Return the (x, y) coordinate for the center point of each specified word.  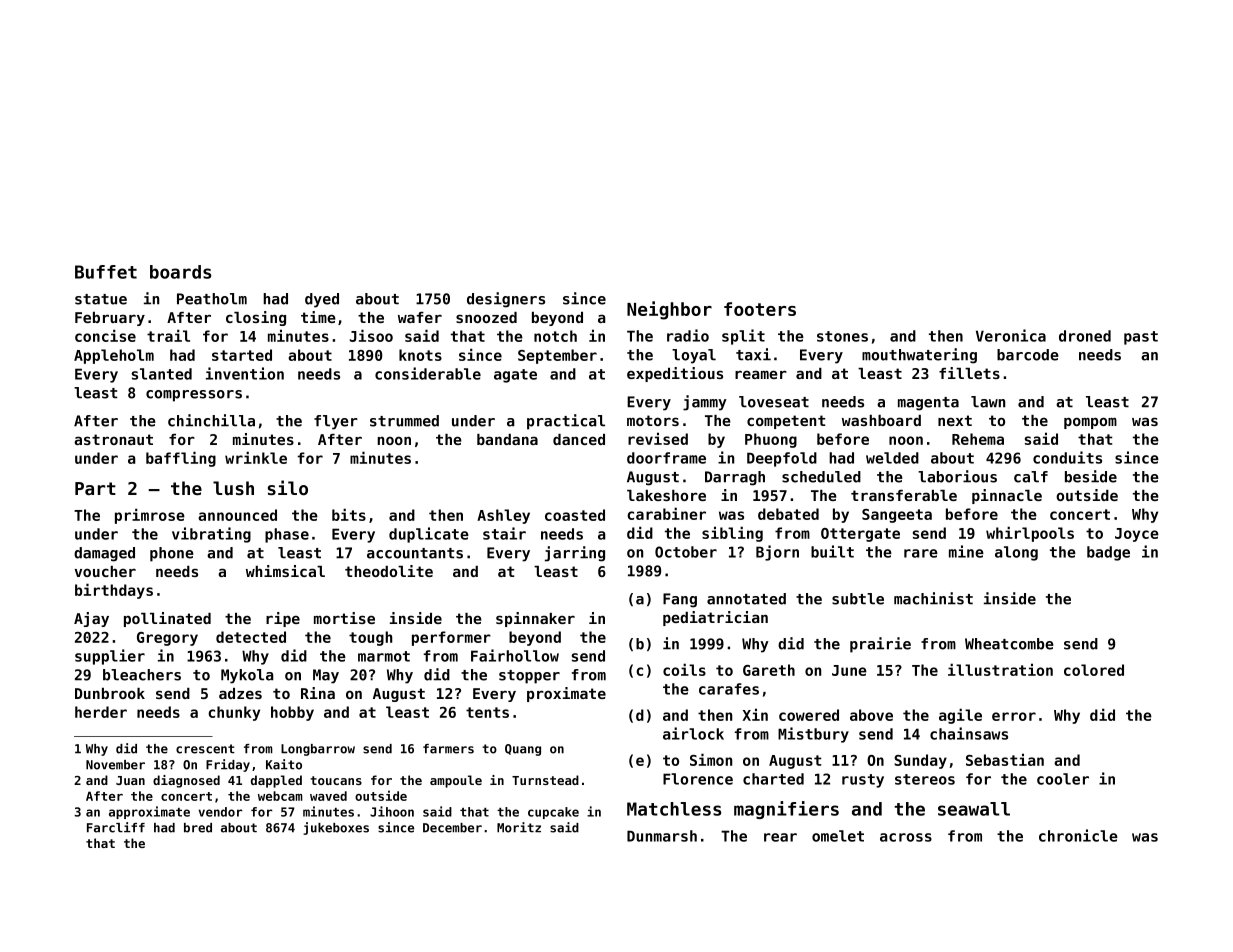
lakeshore (666, 495)
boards (180, 272)
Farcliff (116, 827)
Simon (711, 759)
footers (760, 309)
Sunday (920, 761)
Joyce (1137, 535)
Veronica (1011, 335)
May (326, 676)
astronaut (113, 439)
